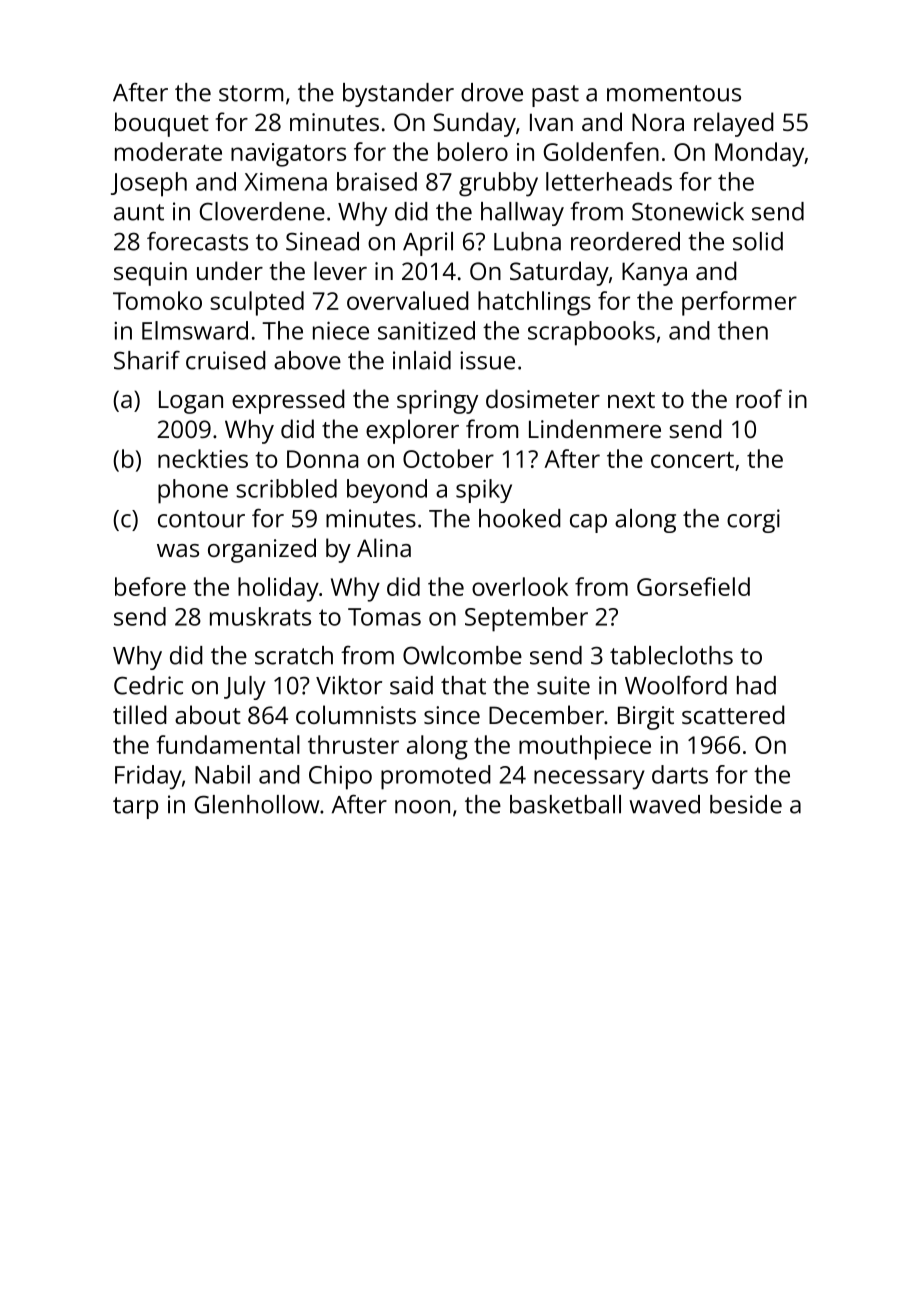 This document has width=924, height=1311. Describe the element at coordinates (322, 241) in the document. I see `Sinead` at that location.
